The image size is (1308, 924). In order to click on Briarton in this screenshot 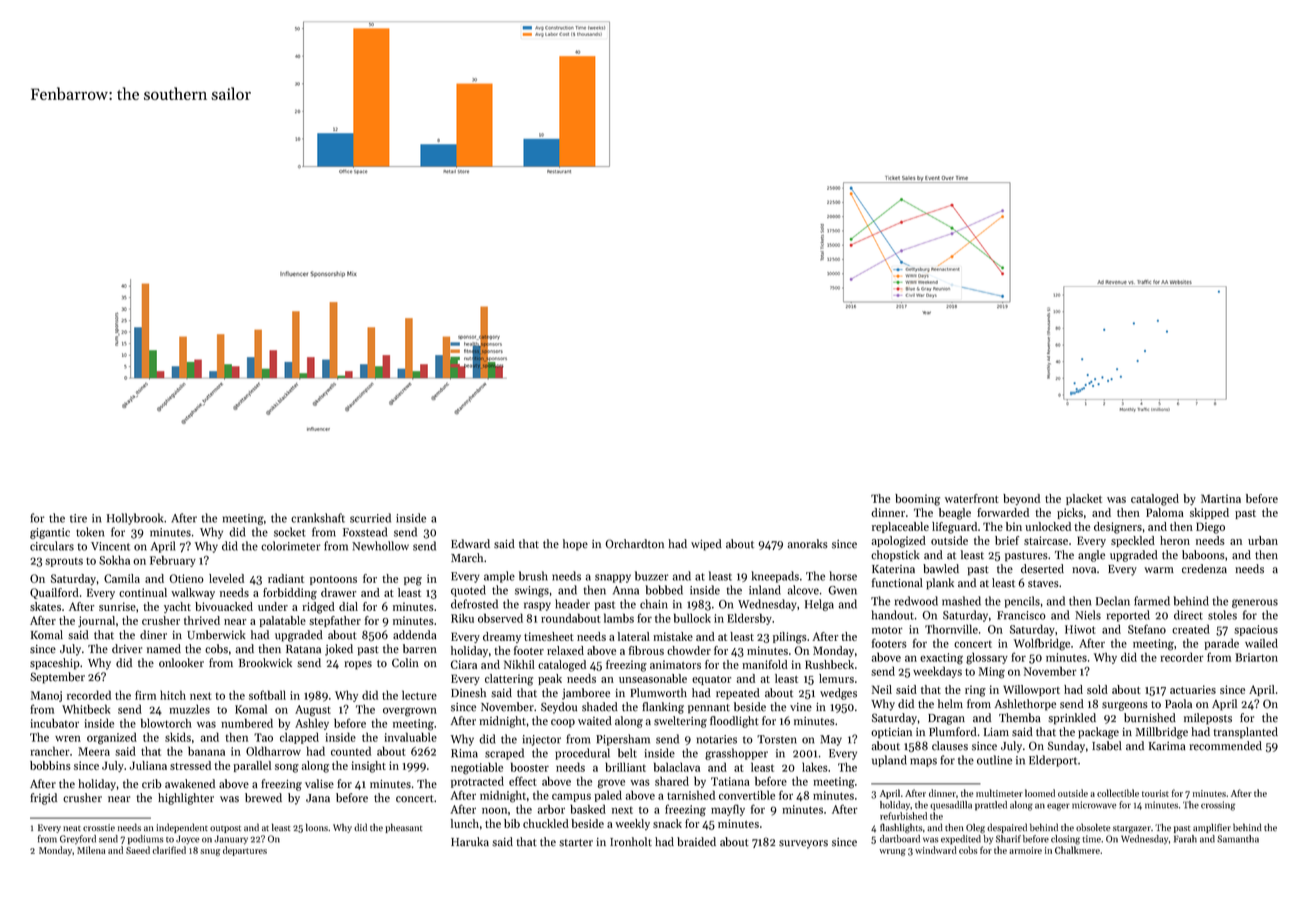, I will do `click(1256, 657)`.
